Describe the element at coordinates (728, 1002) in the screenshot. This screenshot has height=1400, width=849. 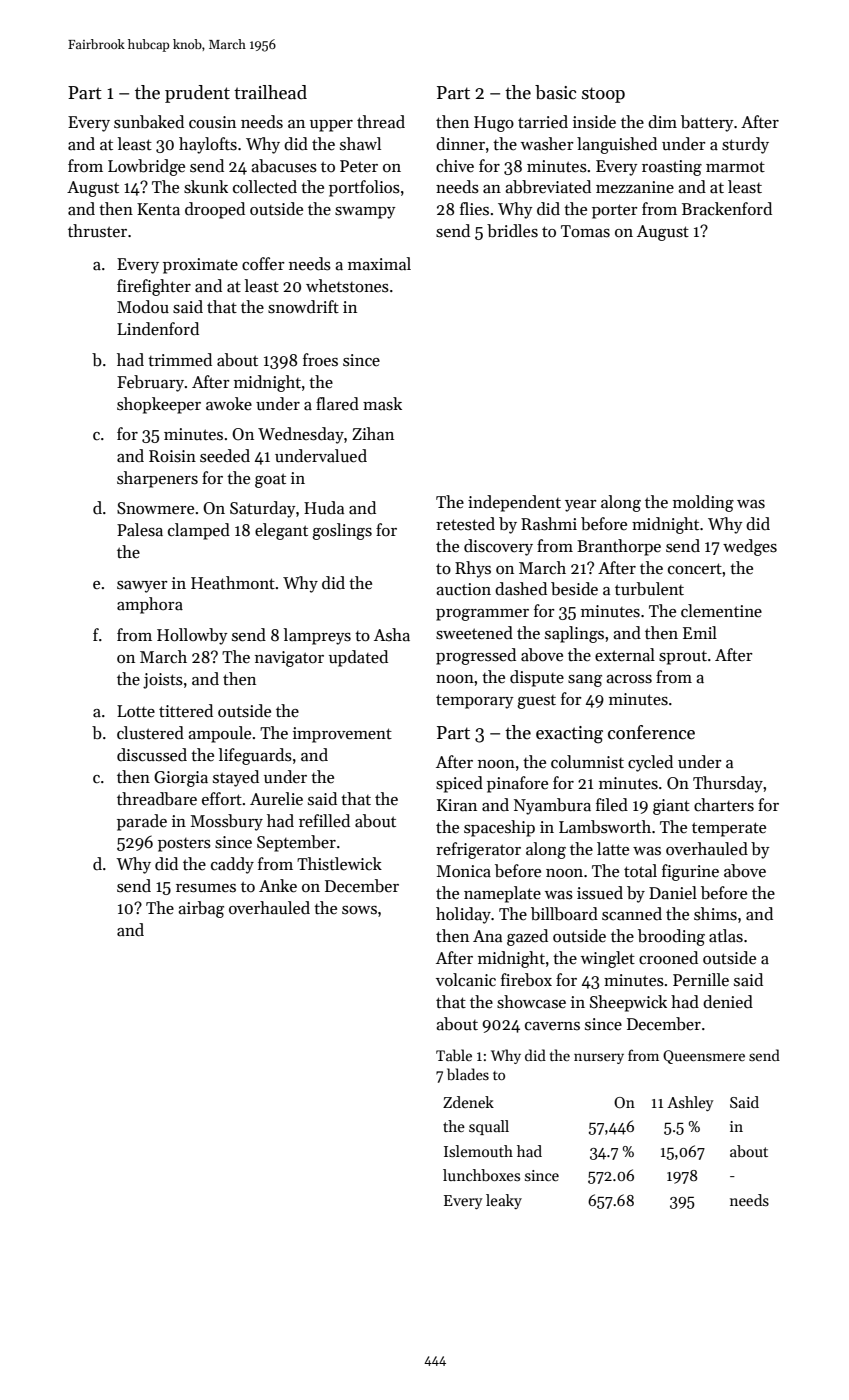
I see `denied` at that location.
